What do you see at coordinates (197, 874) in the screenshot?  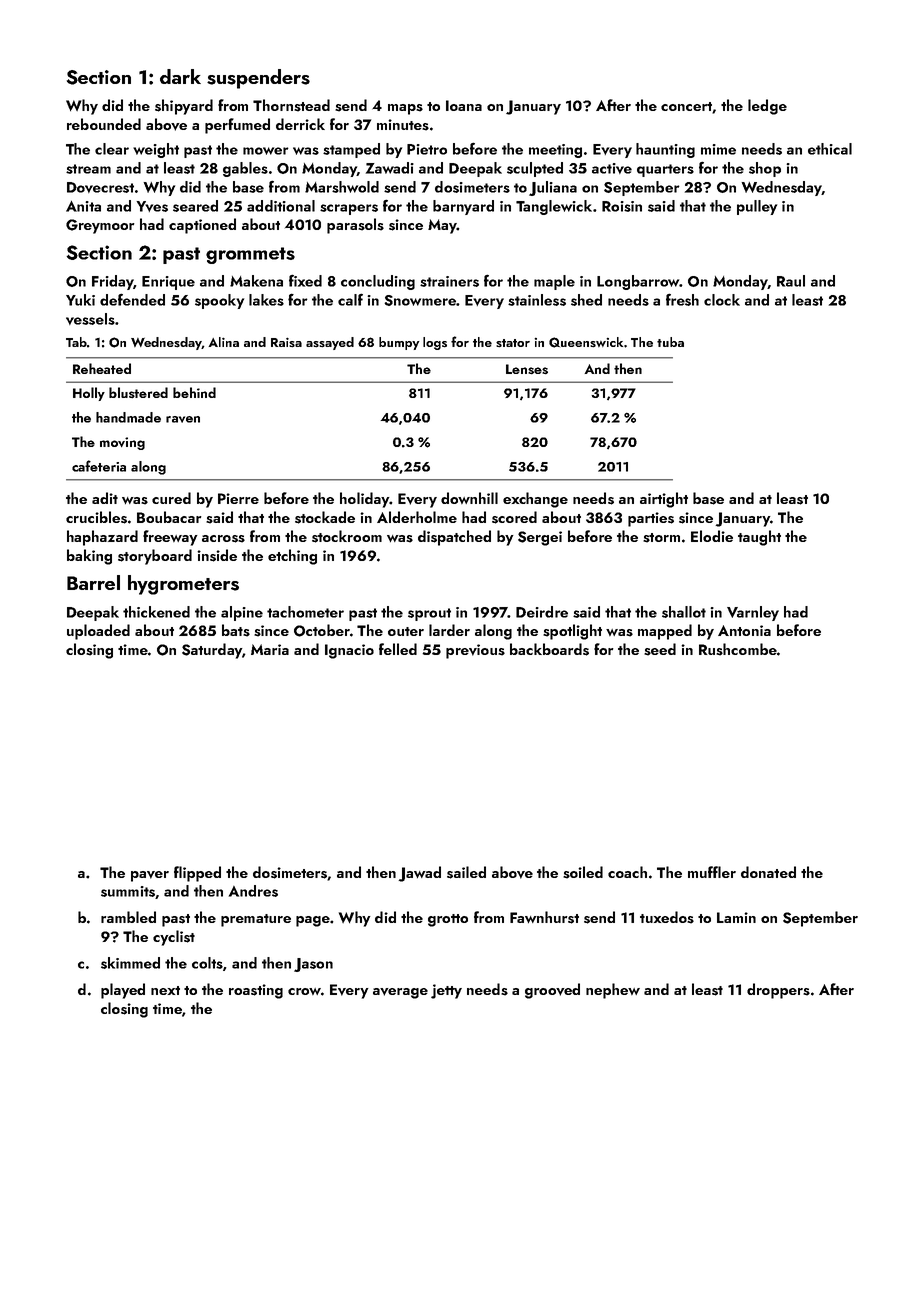 I see `flipped` at bounding box center [197, 874].
